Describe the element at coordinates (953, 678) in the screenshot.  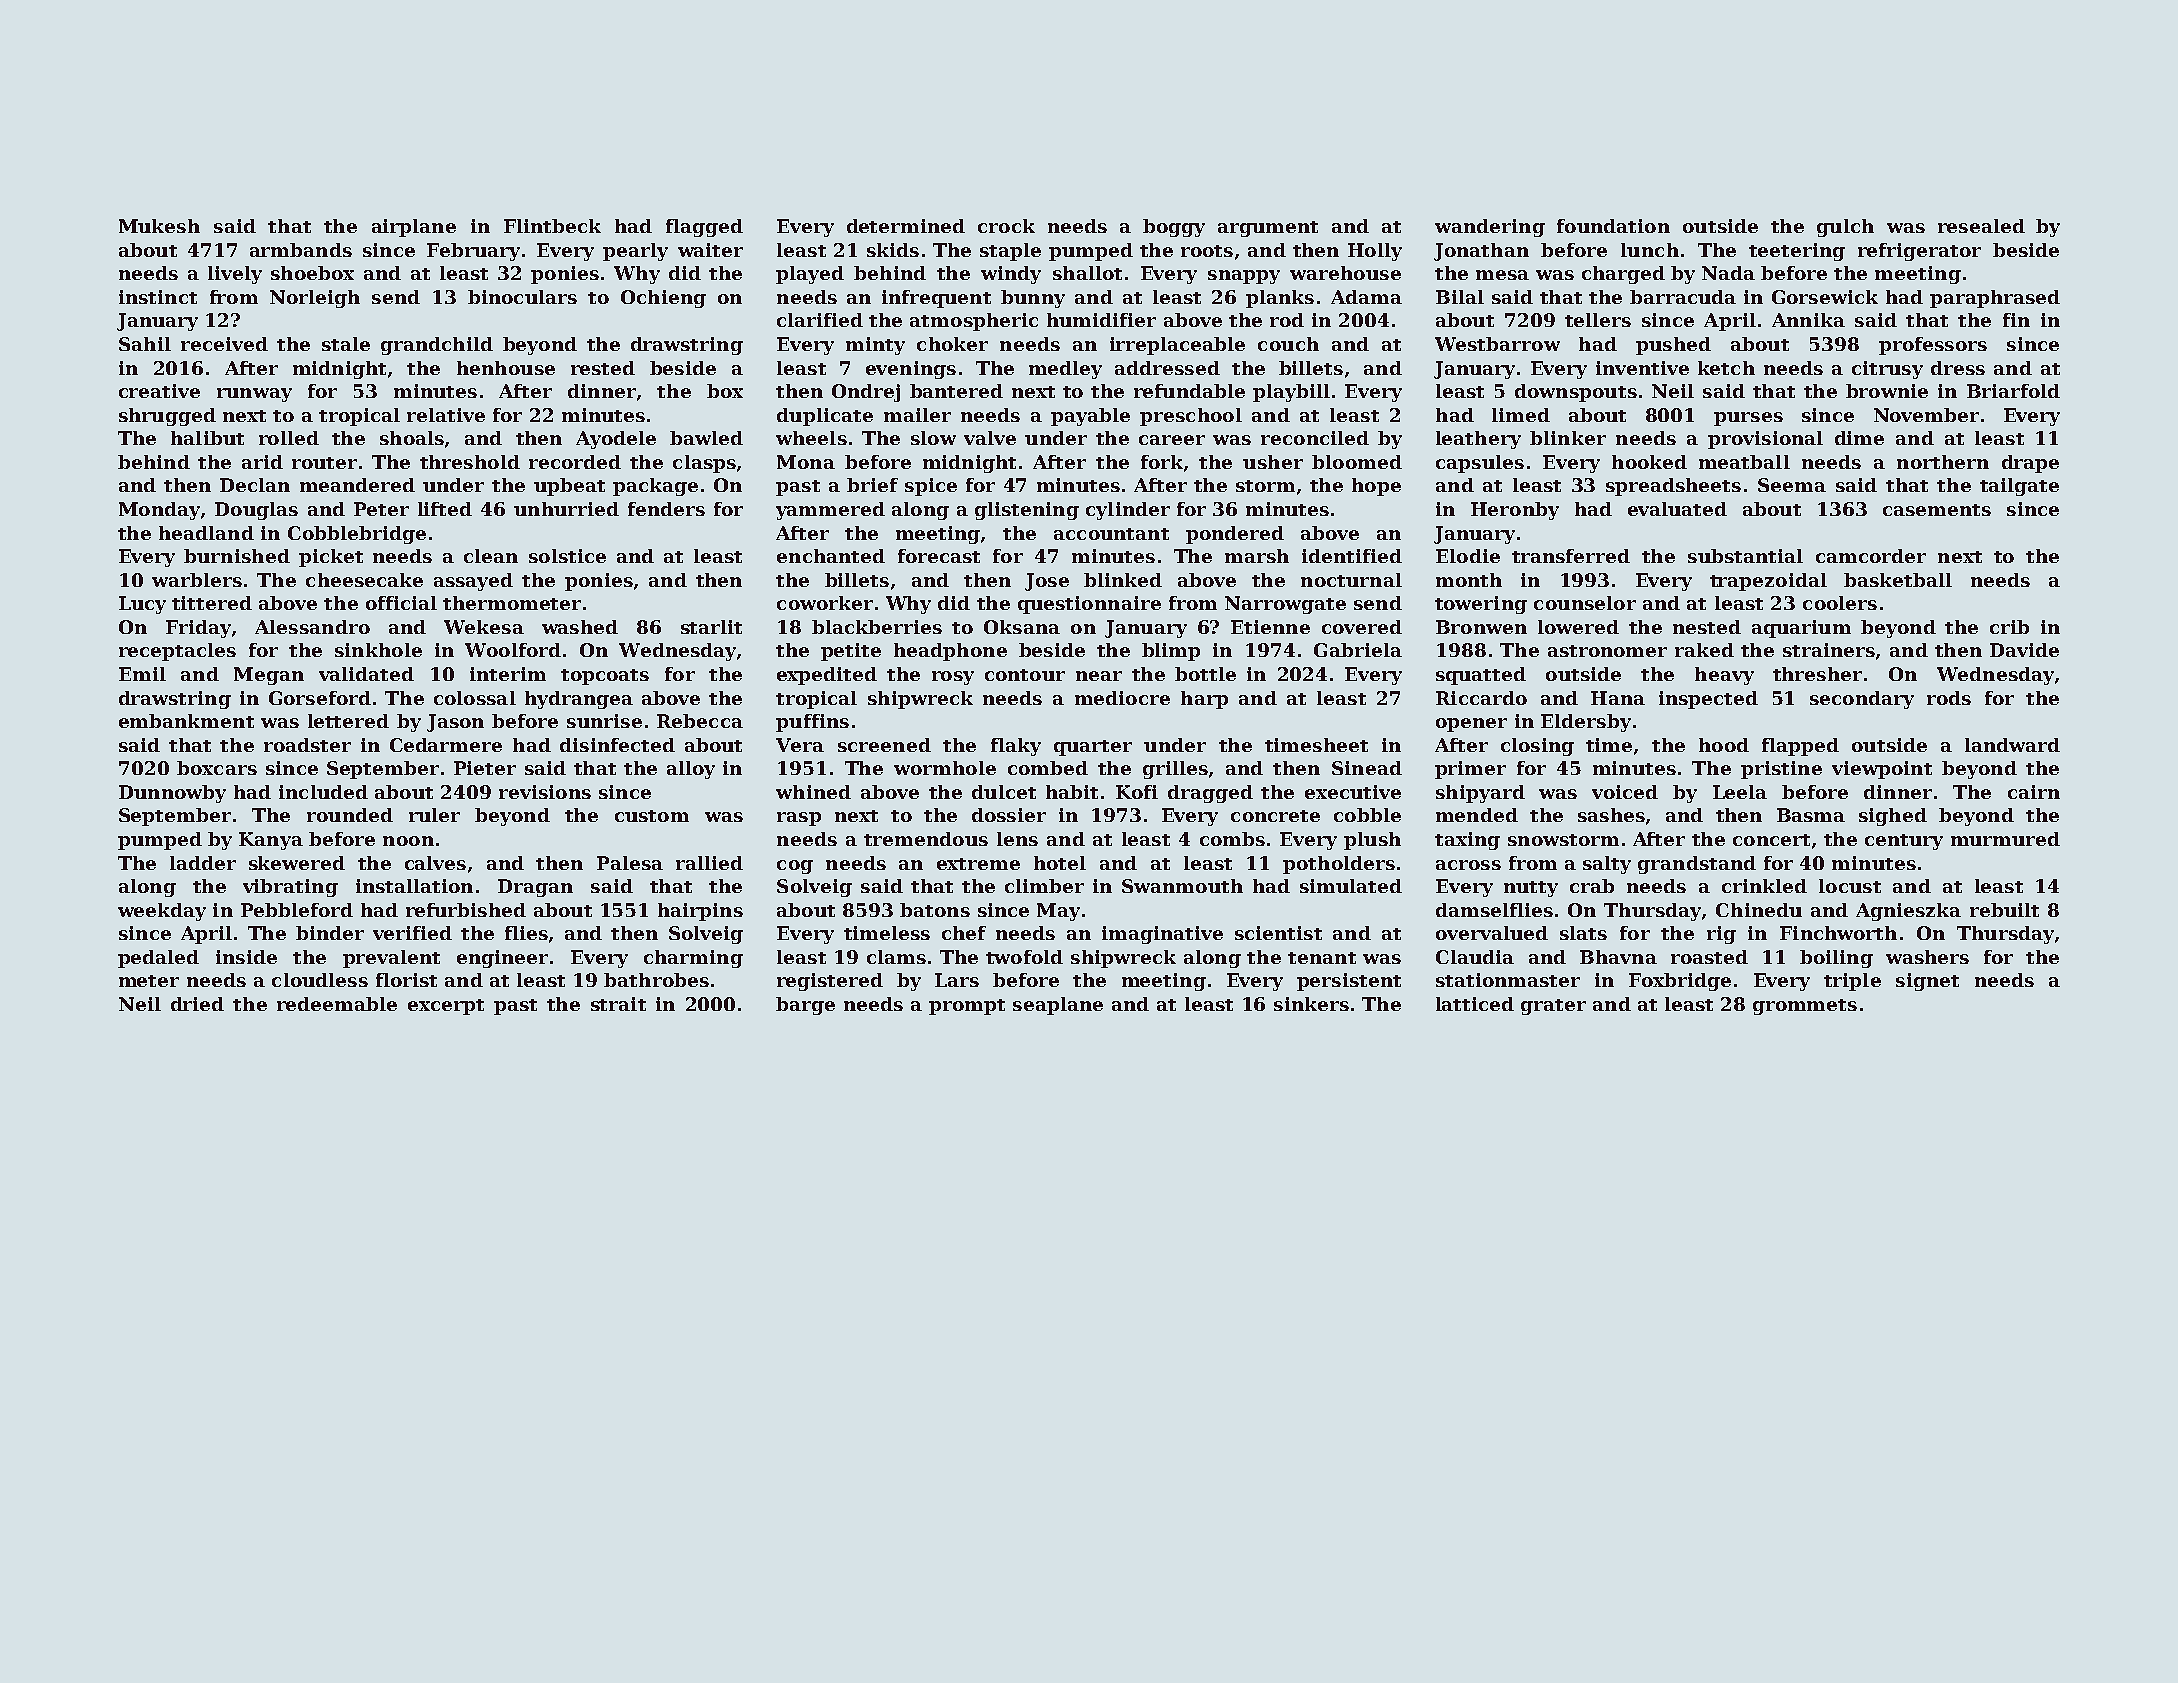
I see `rosy` at that location.
